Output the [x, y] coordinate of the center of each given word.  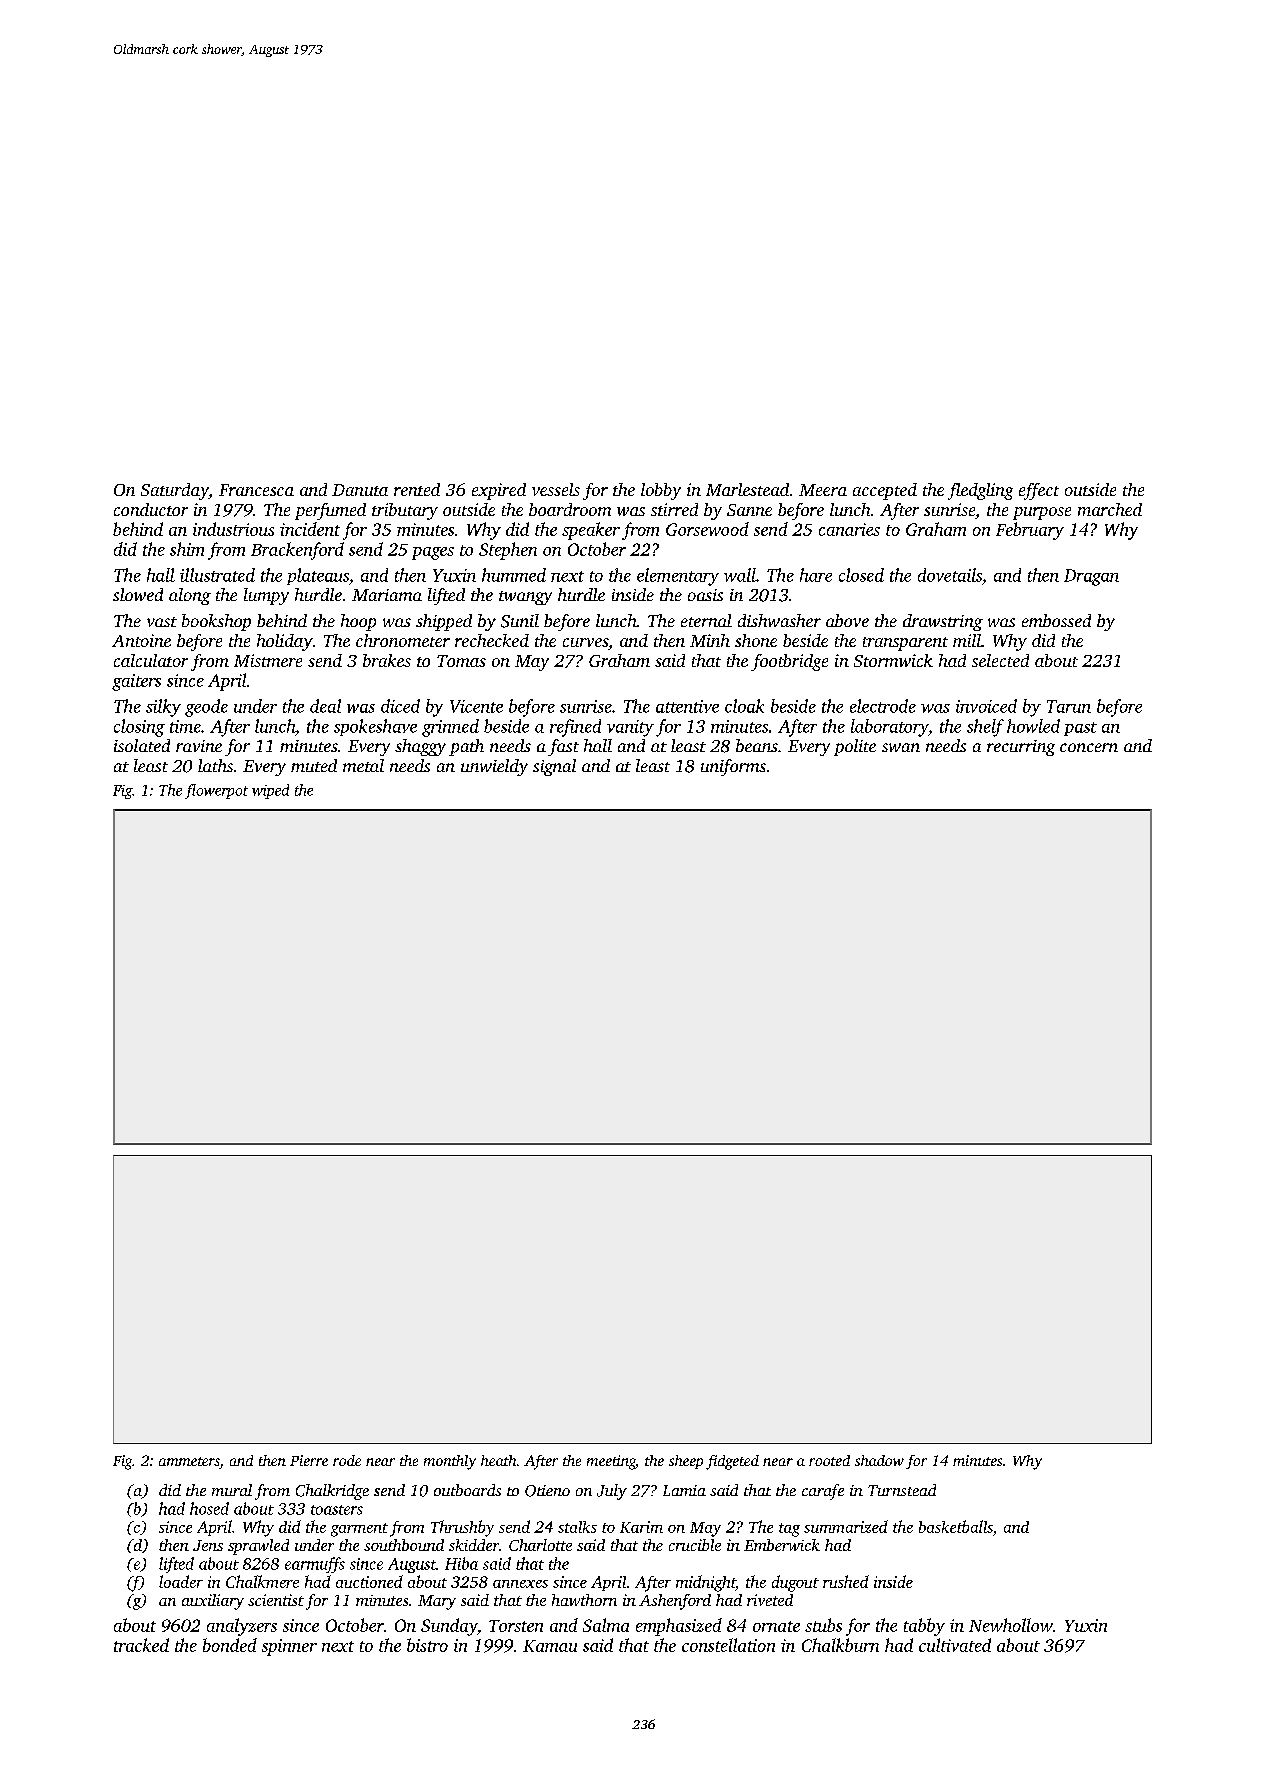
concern [1089, 747]
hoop [358, 622]
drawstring [943, 622]
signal [554, 767]
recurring [1021, 748]
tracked [141, 1645]
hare [816, 575]
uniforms [733, 767]
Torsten [516, 1626]
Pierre [309, 1460]
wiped [270, 791]
